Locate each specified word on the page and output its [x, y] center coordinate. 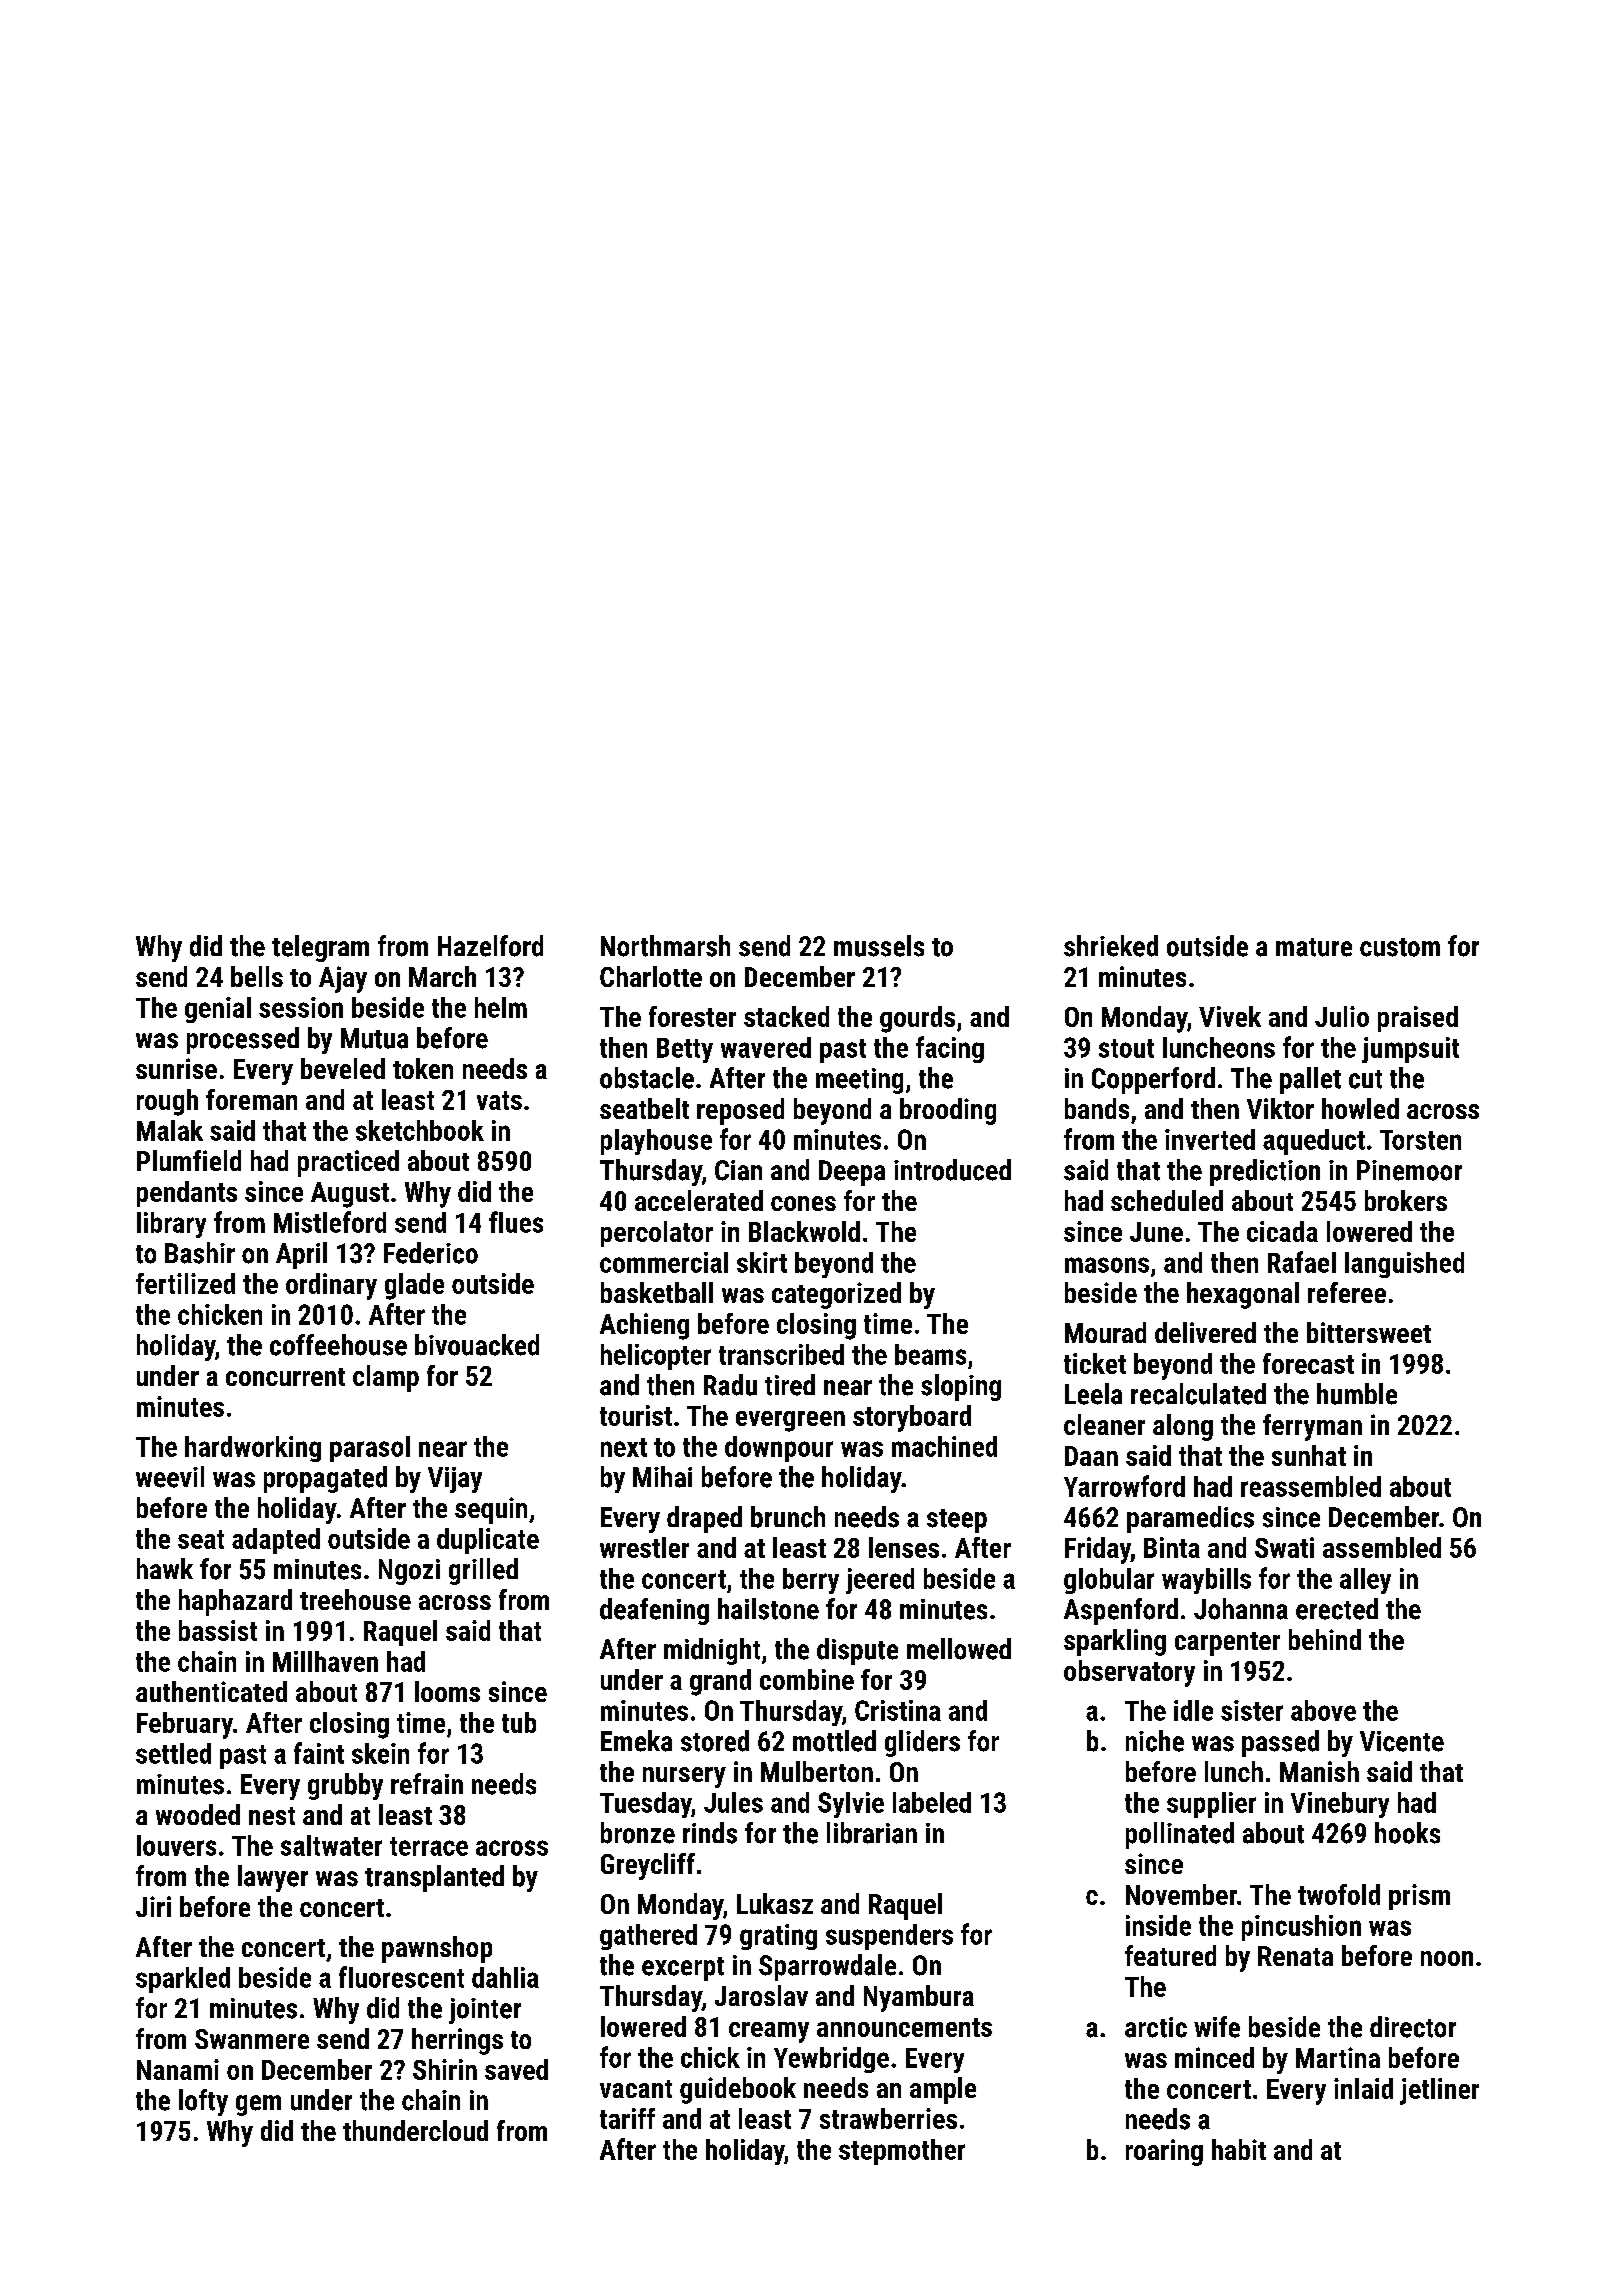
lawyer [273, 1878]
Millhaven [325, 1661]
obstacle [647, 1078]
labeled [932, 1802]
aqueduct [1314, 1142]
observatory [1129, 1673]
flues [516, 1222]
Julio [1342, 1016]
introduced [952, 1170]
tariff [627, 2118]
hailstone [768, 1609]
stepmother [902, 2152]
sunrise [176, 1068]
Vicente [1402, 1741]
